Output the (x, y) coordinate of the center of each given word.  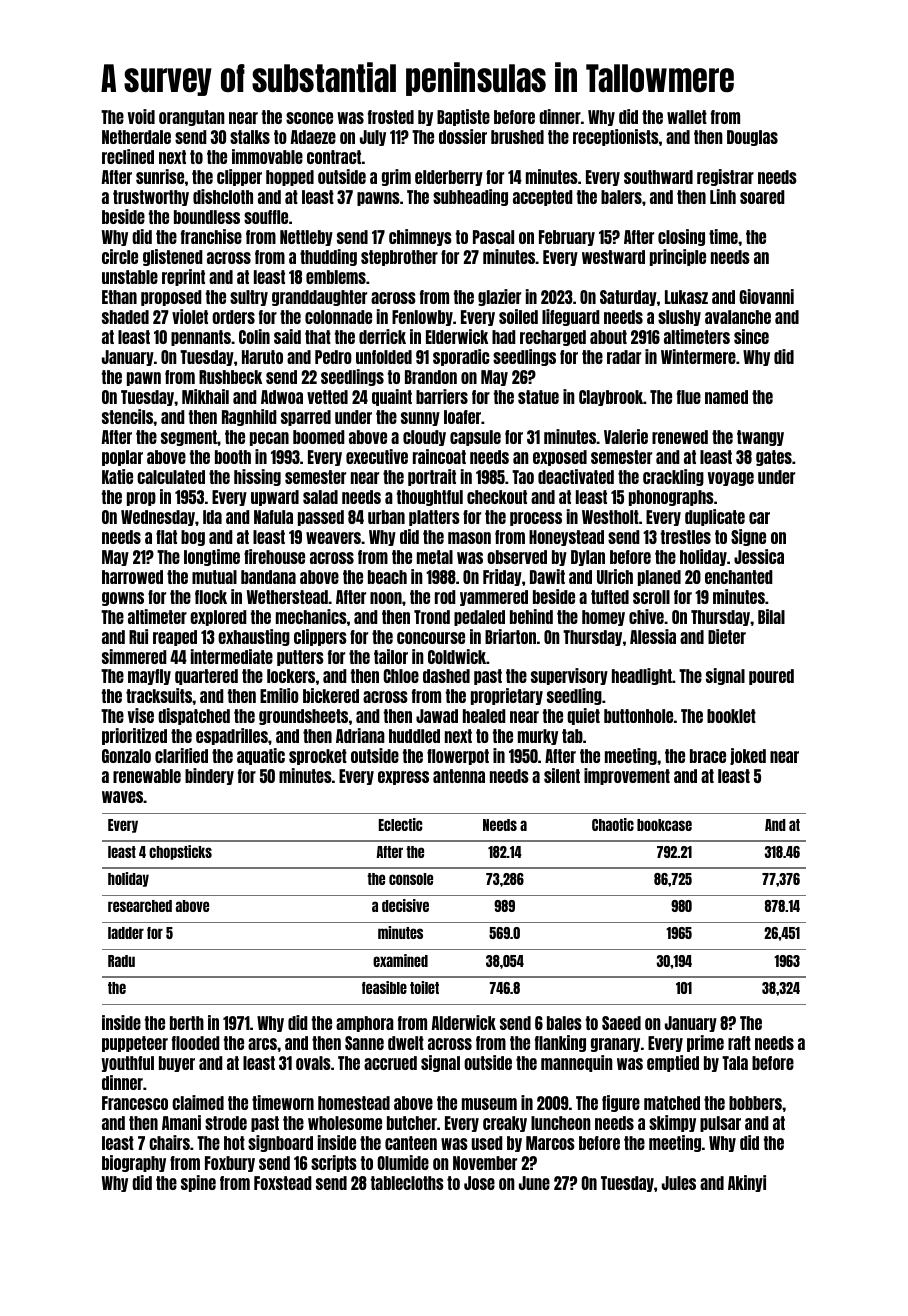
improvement (627, 776)
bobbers (755, 1103)
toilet (424, 987)
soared (762, 197)
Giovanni (766, 296)
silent (562, 775)
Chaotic (613, 824)
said (287, 336)
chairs (169, 1142)
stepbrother (399, 258)
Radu (121, 961)
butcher (412, 1123)
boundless (207, 217)
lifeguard (571, 317)
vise (141, 715)
